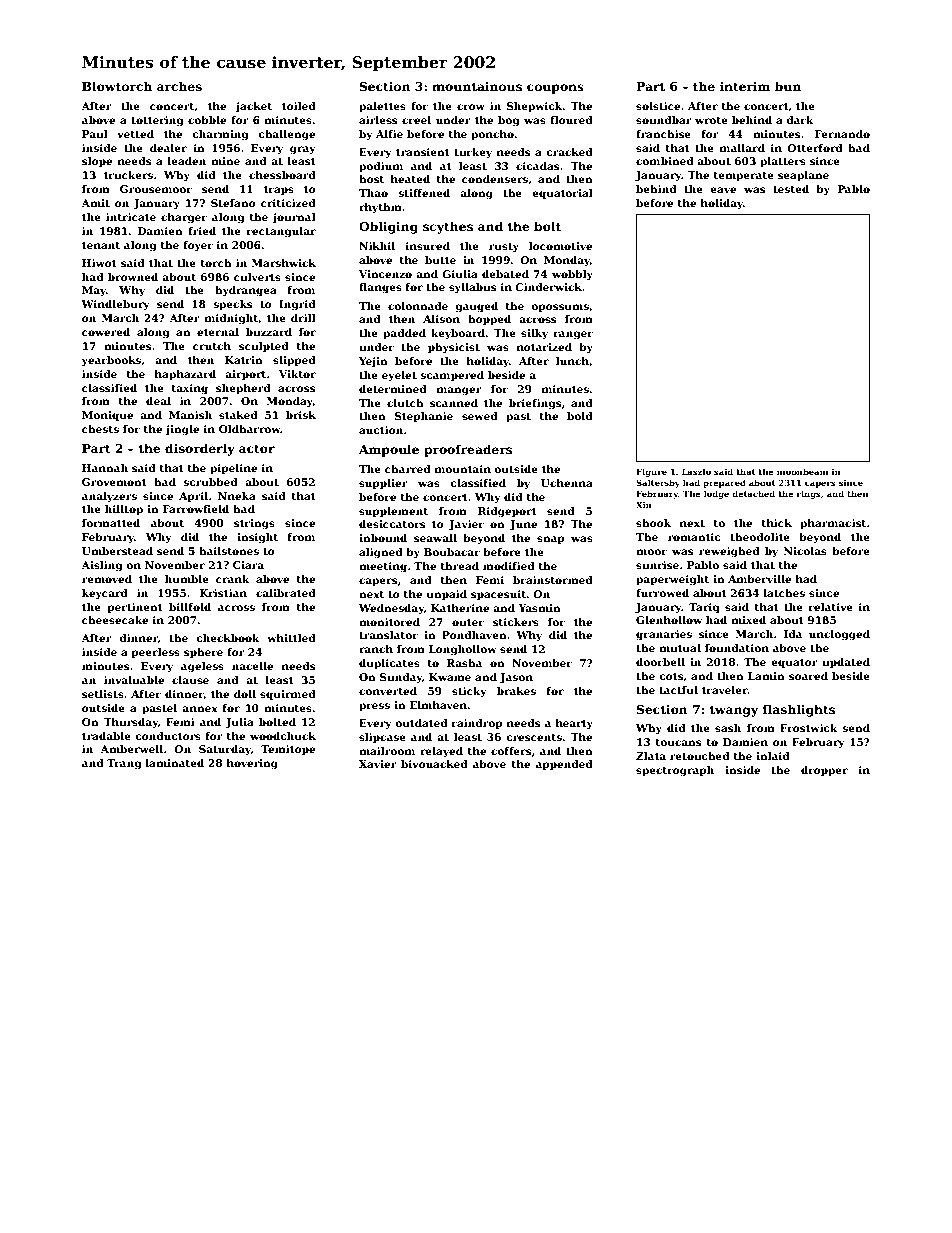  I want to click on toucans, so click(678, 742).
